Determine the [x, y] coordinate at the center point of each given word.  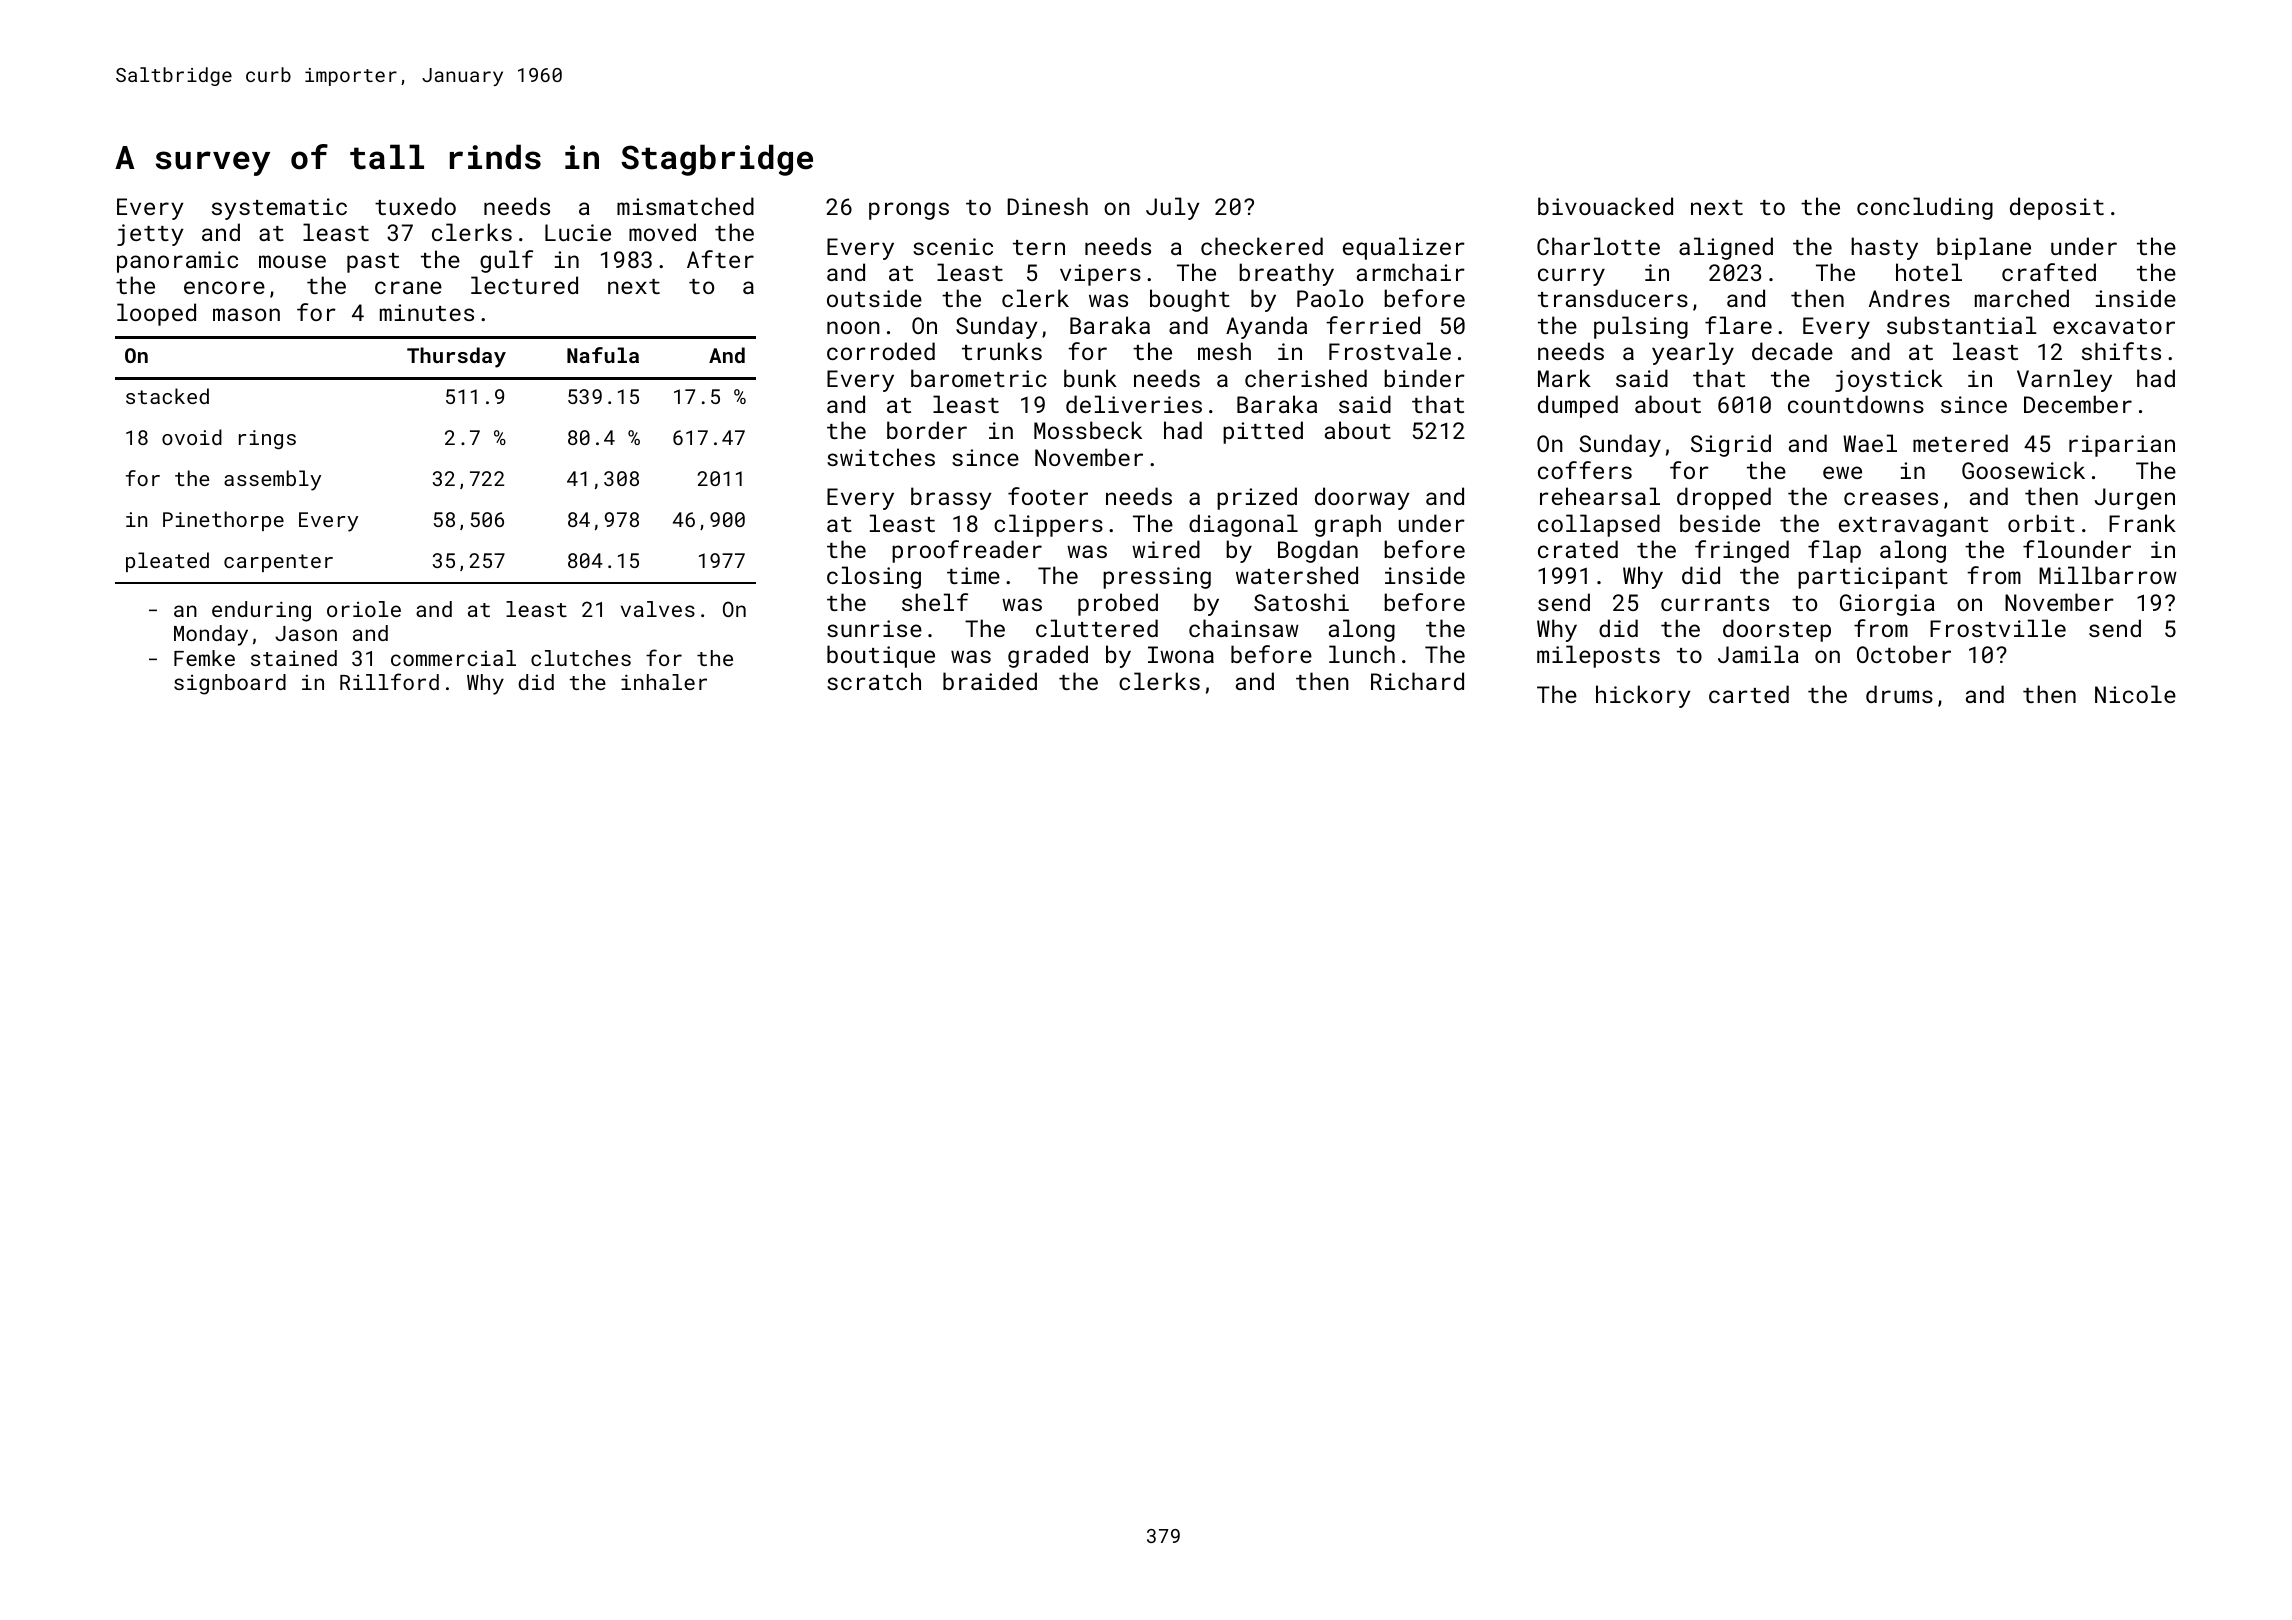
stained [294, 658]
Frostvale [1390, 351]
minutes [427, 312]
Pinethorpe [223, 521]
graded [1048, 656]
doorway [1362, 498]
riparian [2122, 446]
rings [267, 440]
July [1173, 208]
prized [1257, 498]
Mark [1564, 378]
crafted [2049, 272]
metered [1960, 443]
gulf [506, 261]
